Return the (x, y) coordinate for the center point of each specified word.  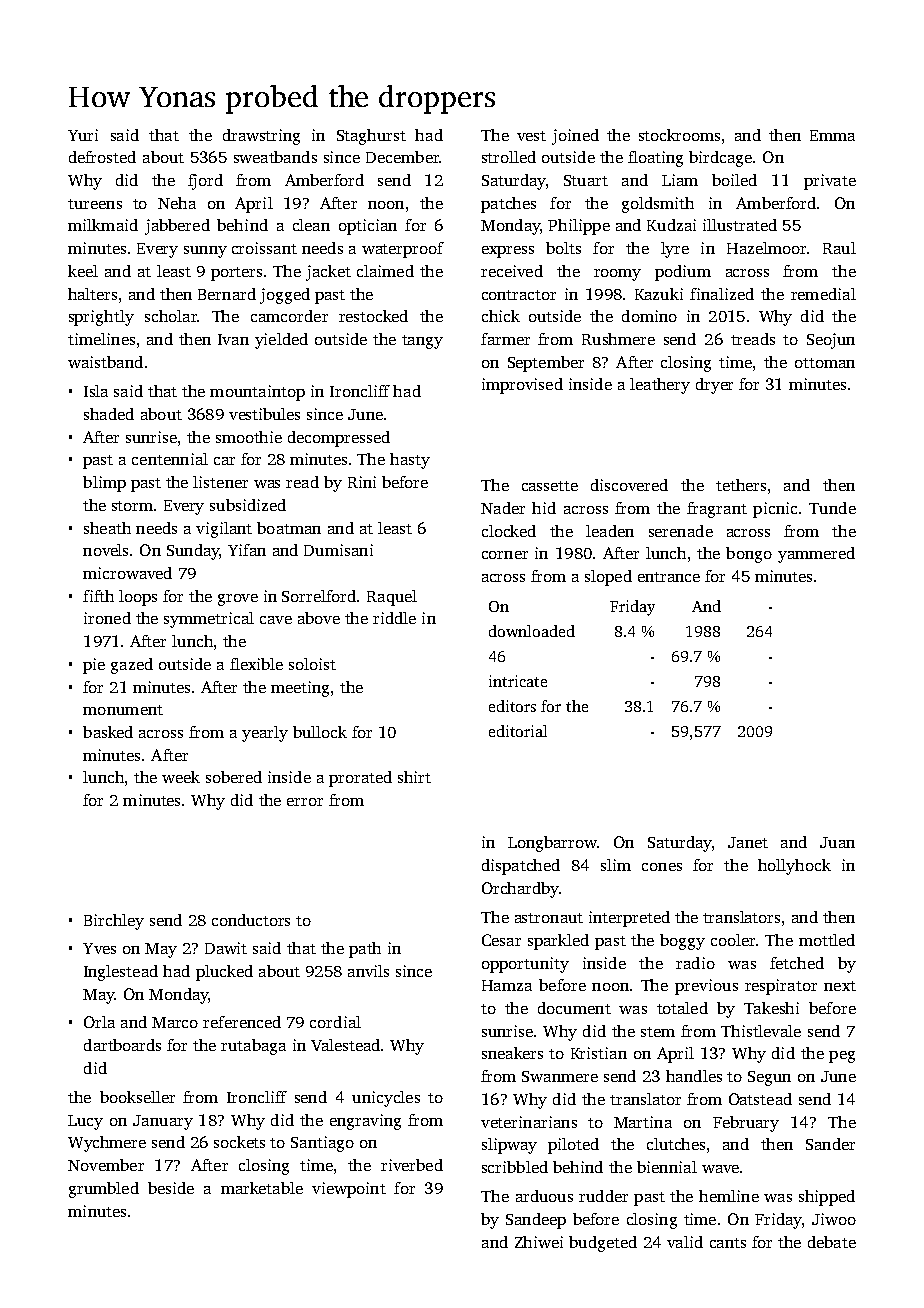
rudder (603, 1196)
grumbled (104, 1190)
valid (685, 1242)
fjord (205, 182)
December (402, 157)
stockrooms (679, 135)
